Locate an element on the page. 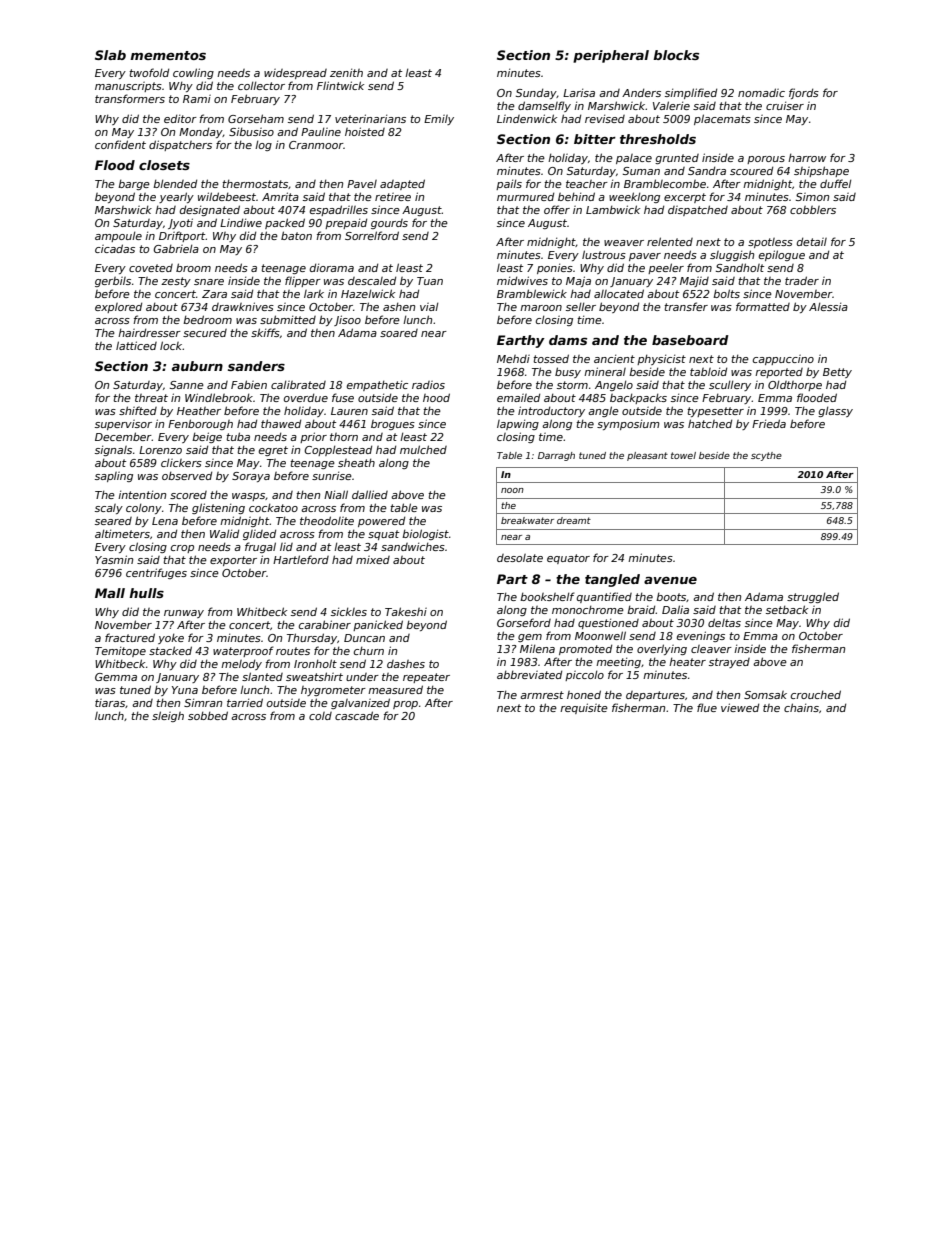  scythe is located at coordinates (766, 456).
